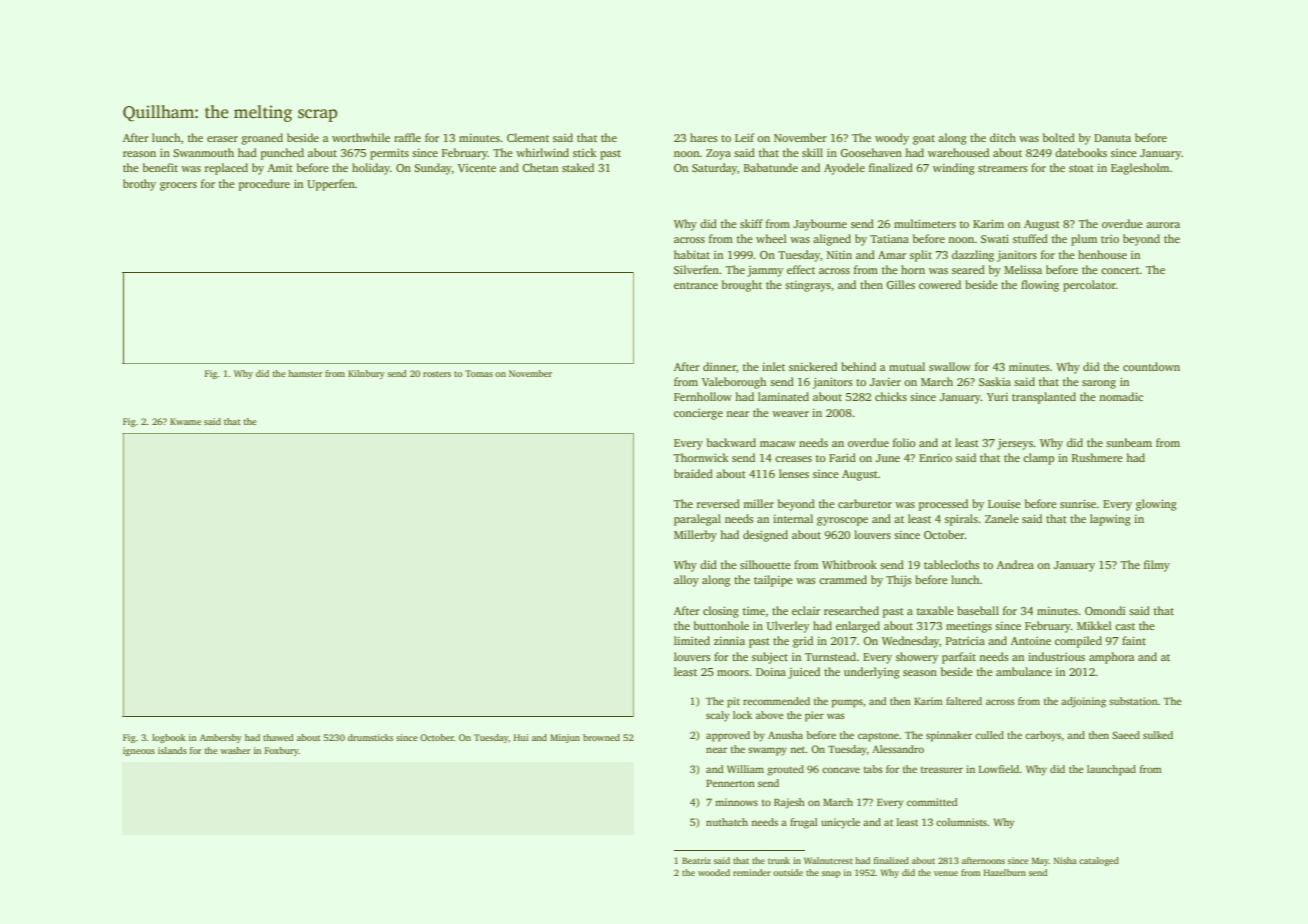  Describe the element at coordinates (736, 802) in the screenshot. I see `minnows` at that location.
